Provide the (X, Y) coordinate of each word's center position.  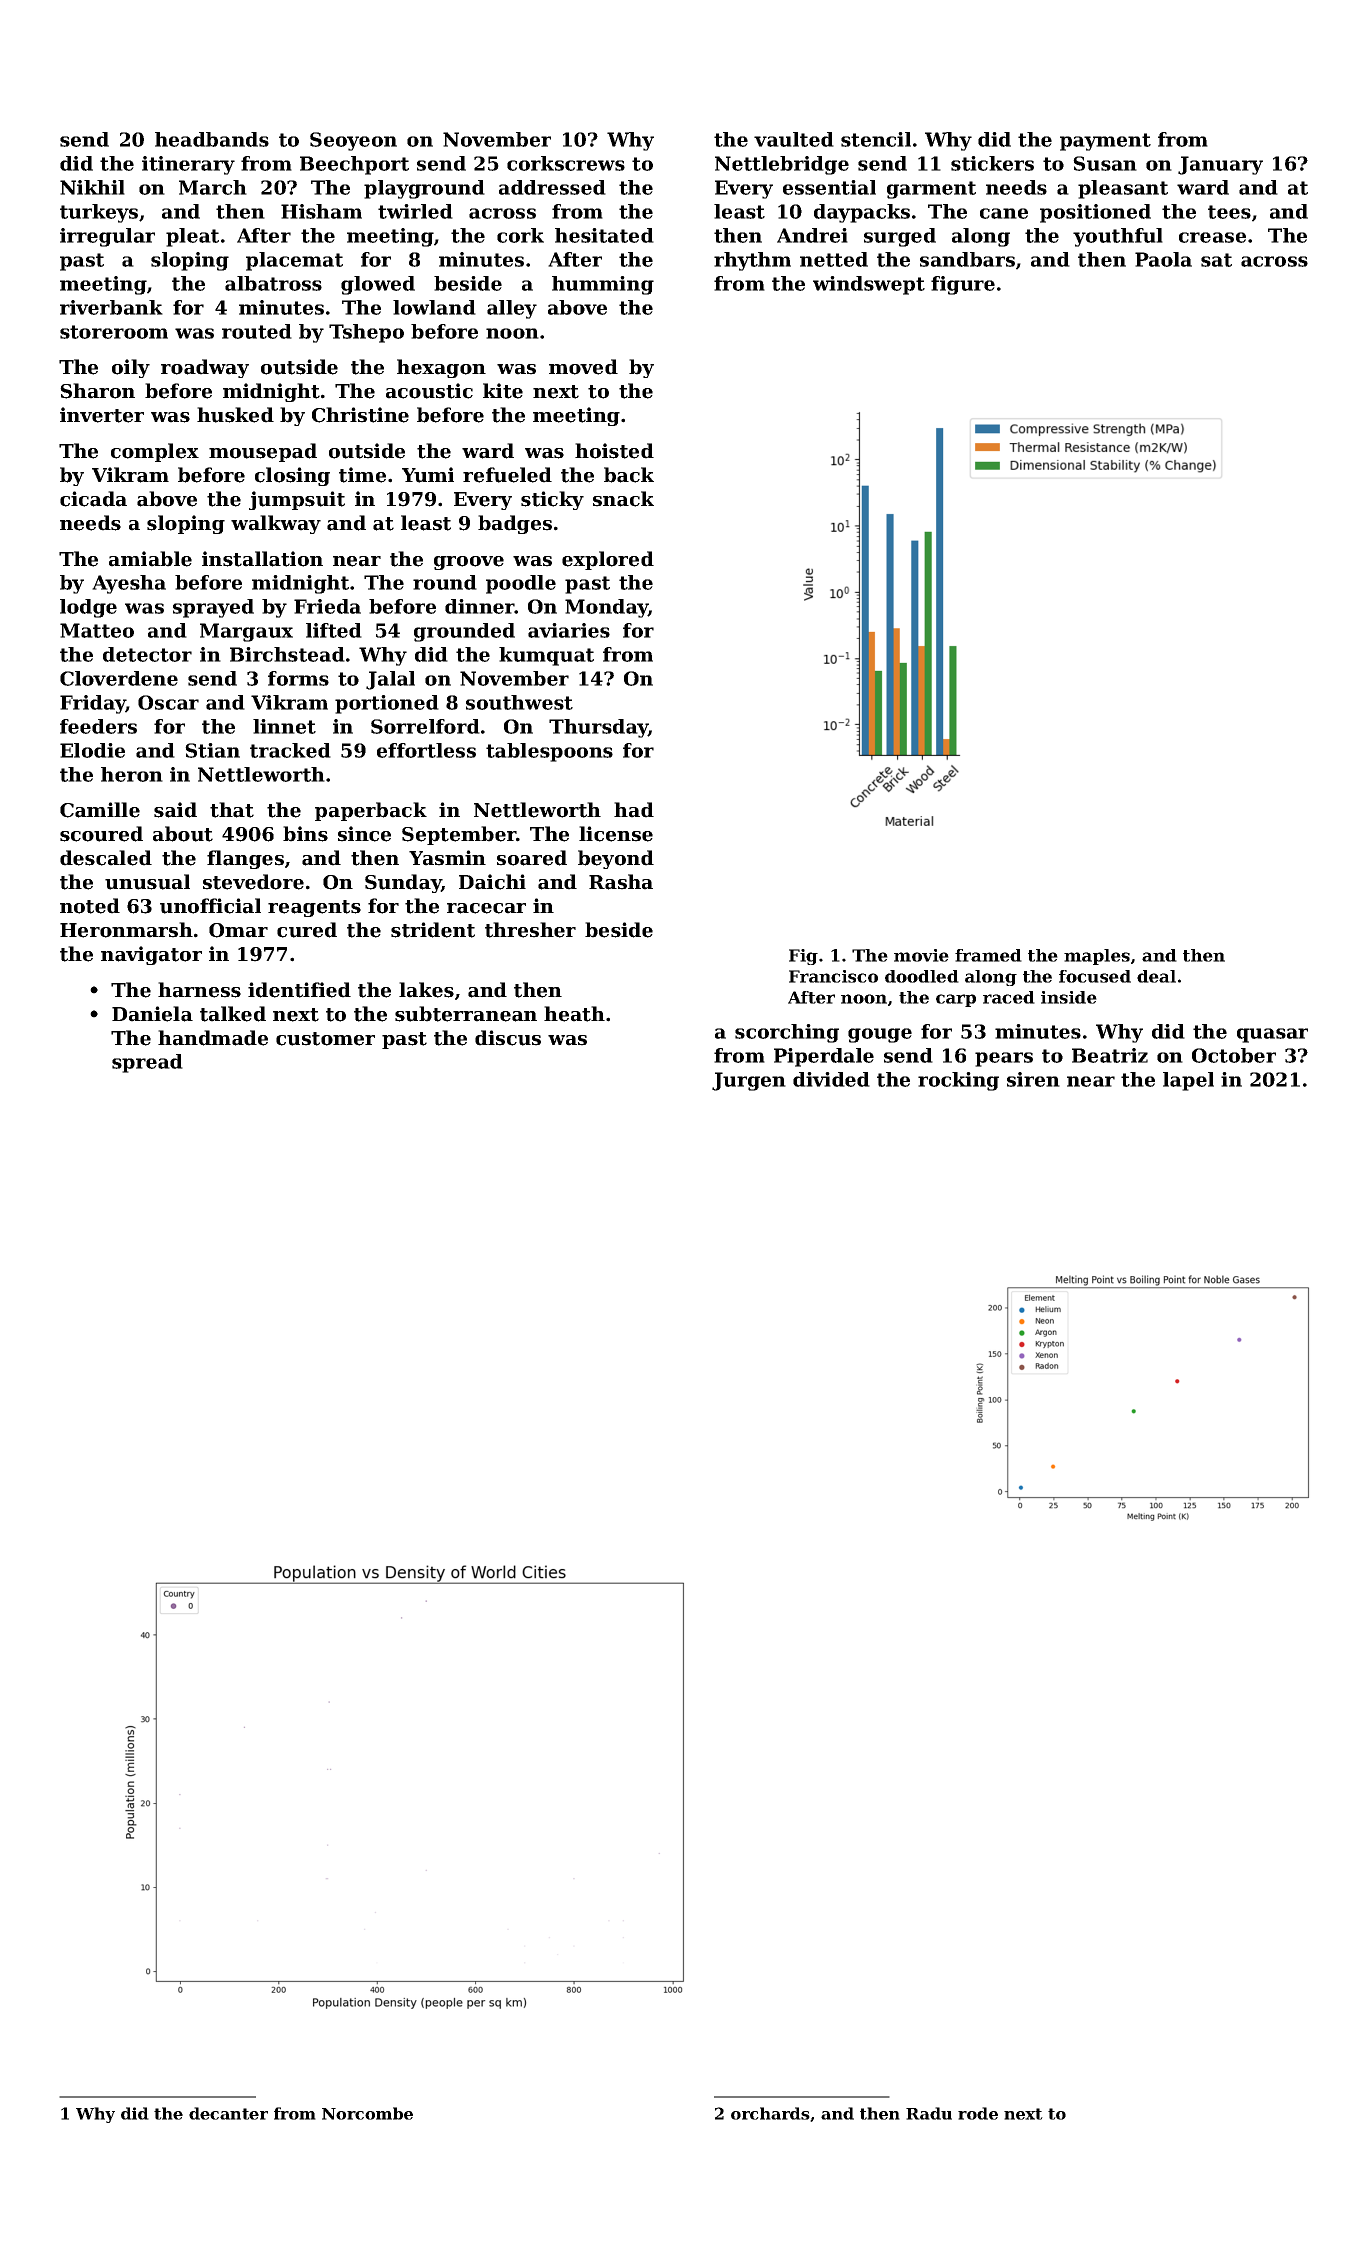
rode (978, 2113)
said (175, 810)
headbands (212, 139)
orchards (770, 2113)
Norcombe (367, 2113)
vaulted (794, 139)
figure (963, 285)
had (634, 810)
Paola (1163, 259)
